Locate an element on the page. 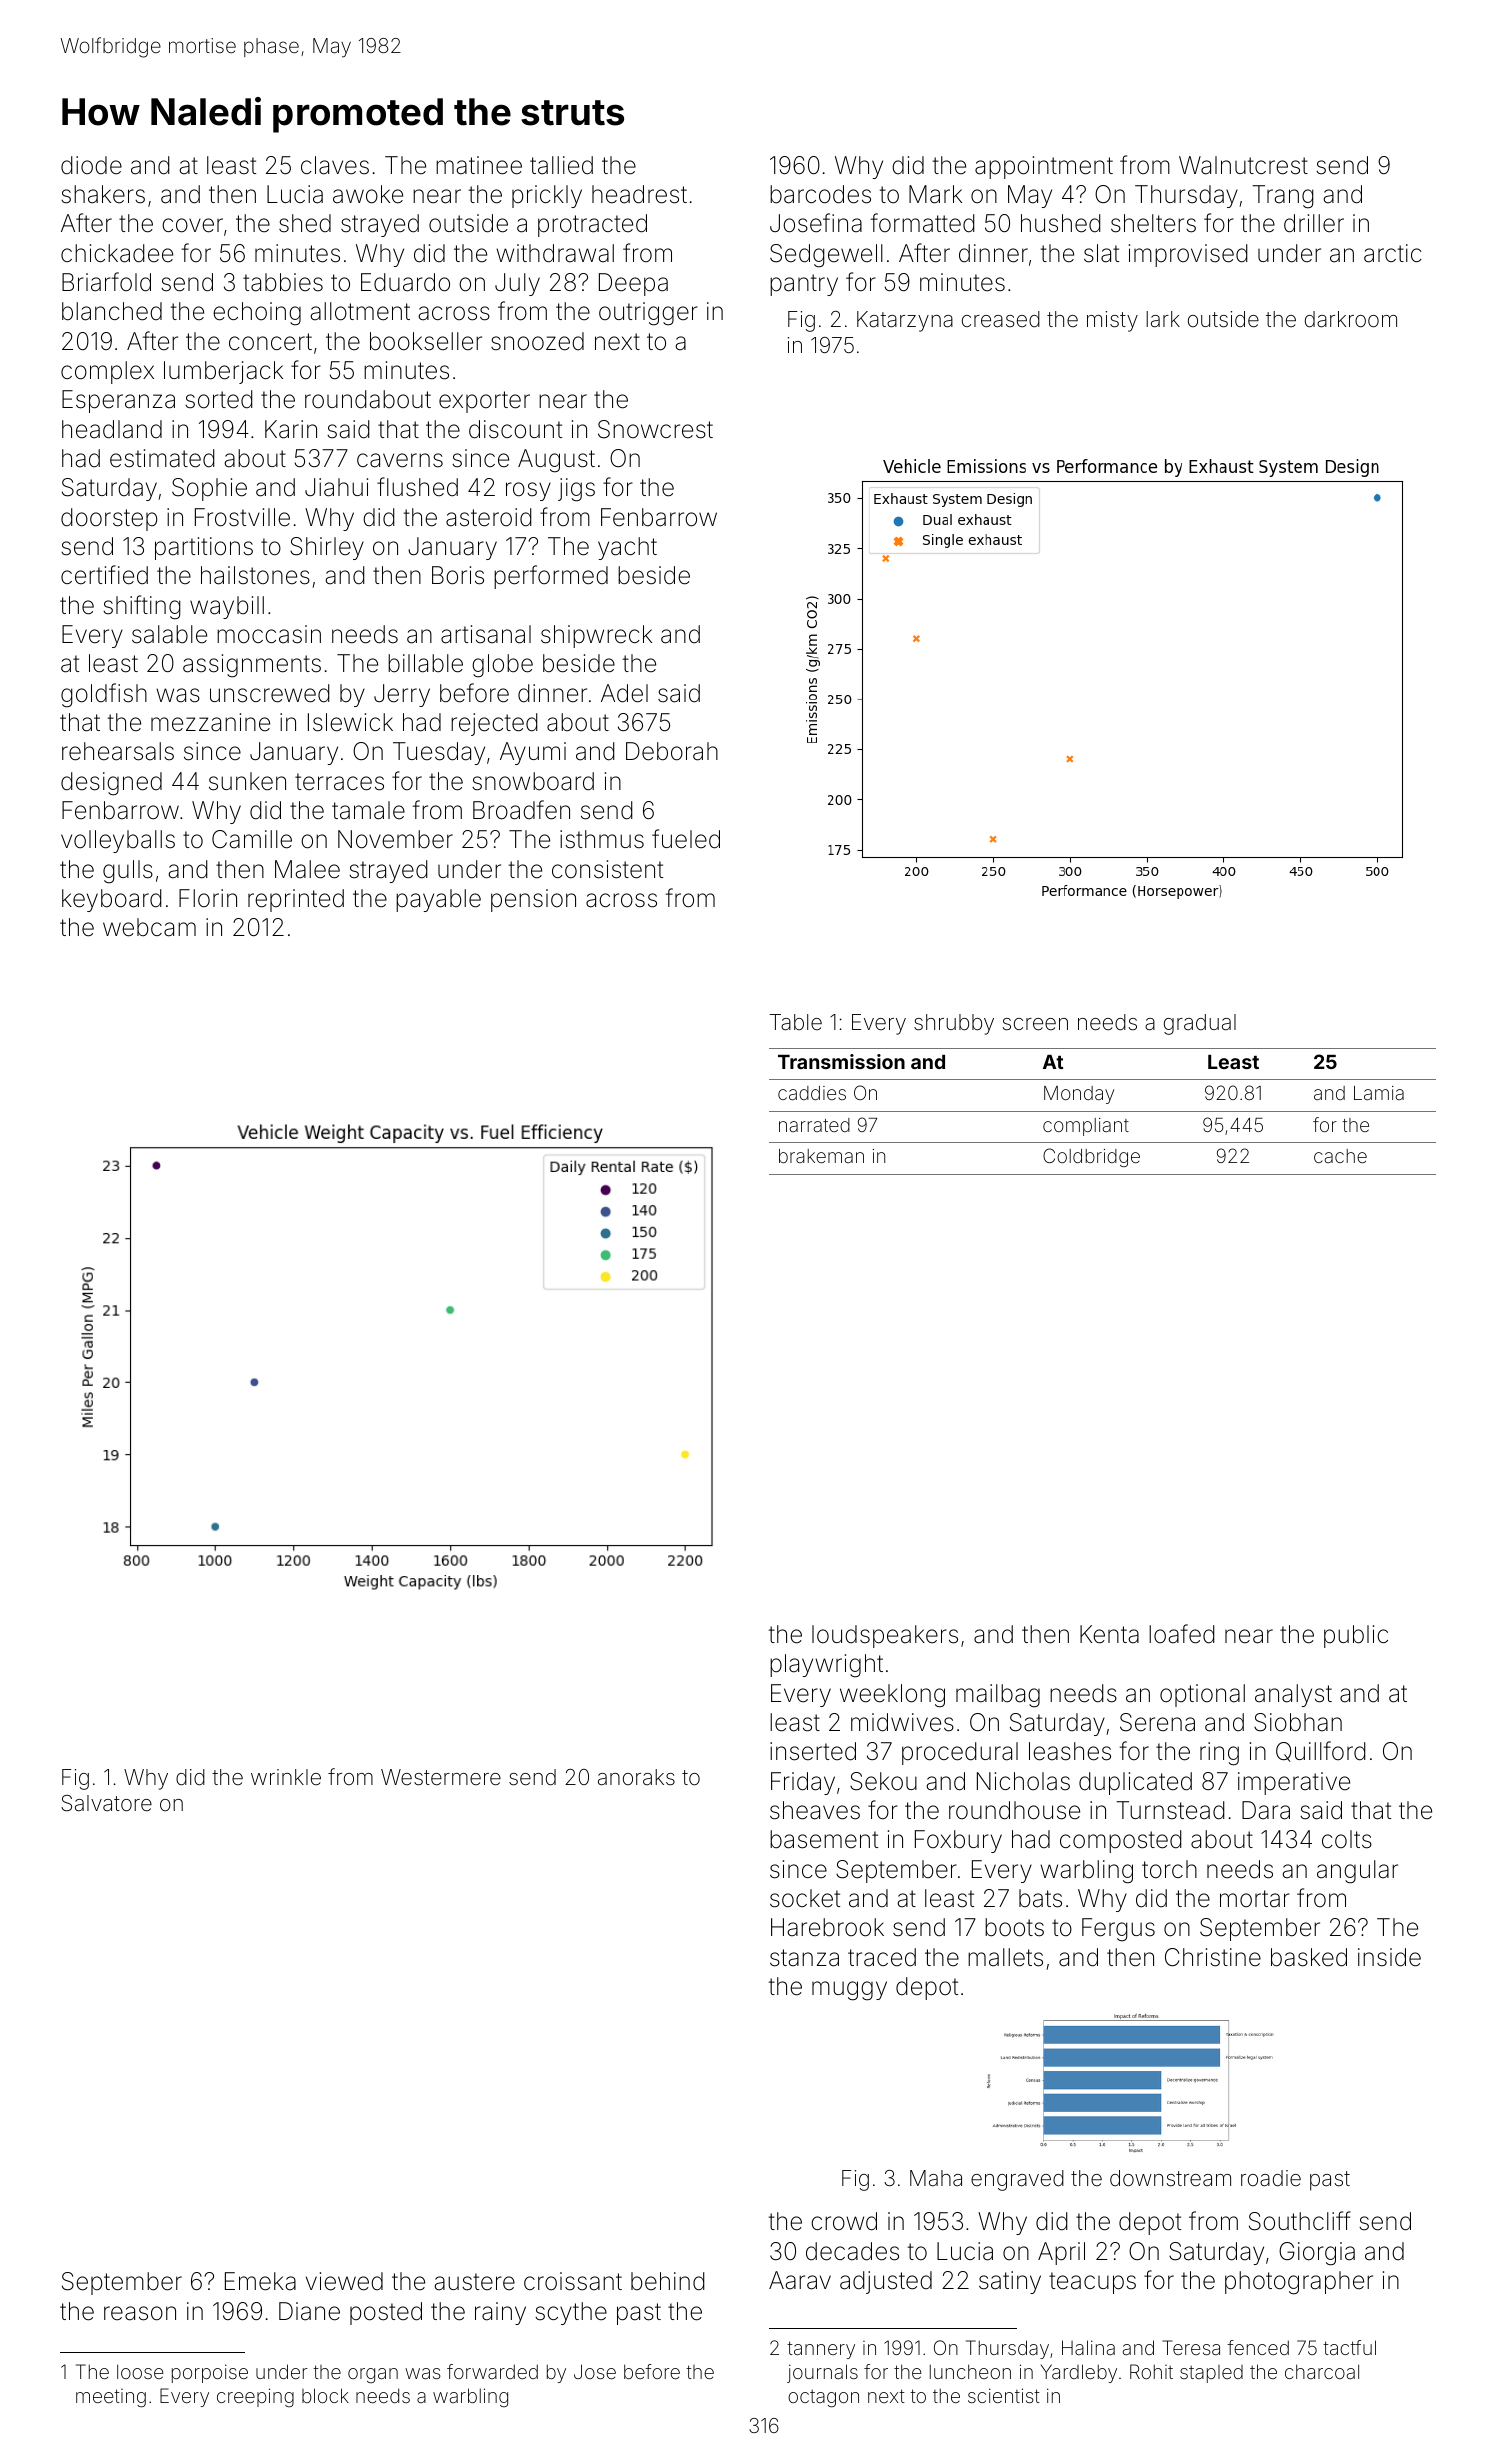 Image resolution: width=1496 pixels, height=2464 pixels. Deborah is located at coordinates (672, 751).
